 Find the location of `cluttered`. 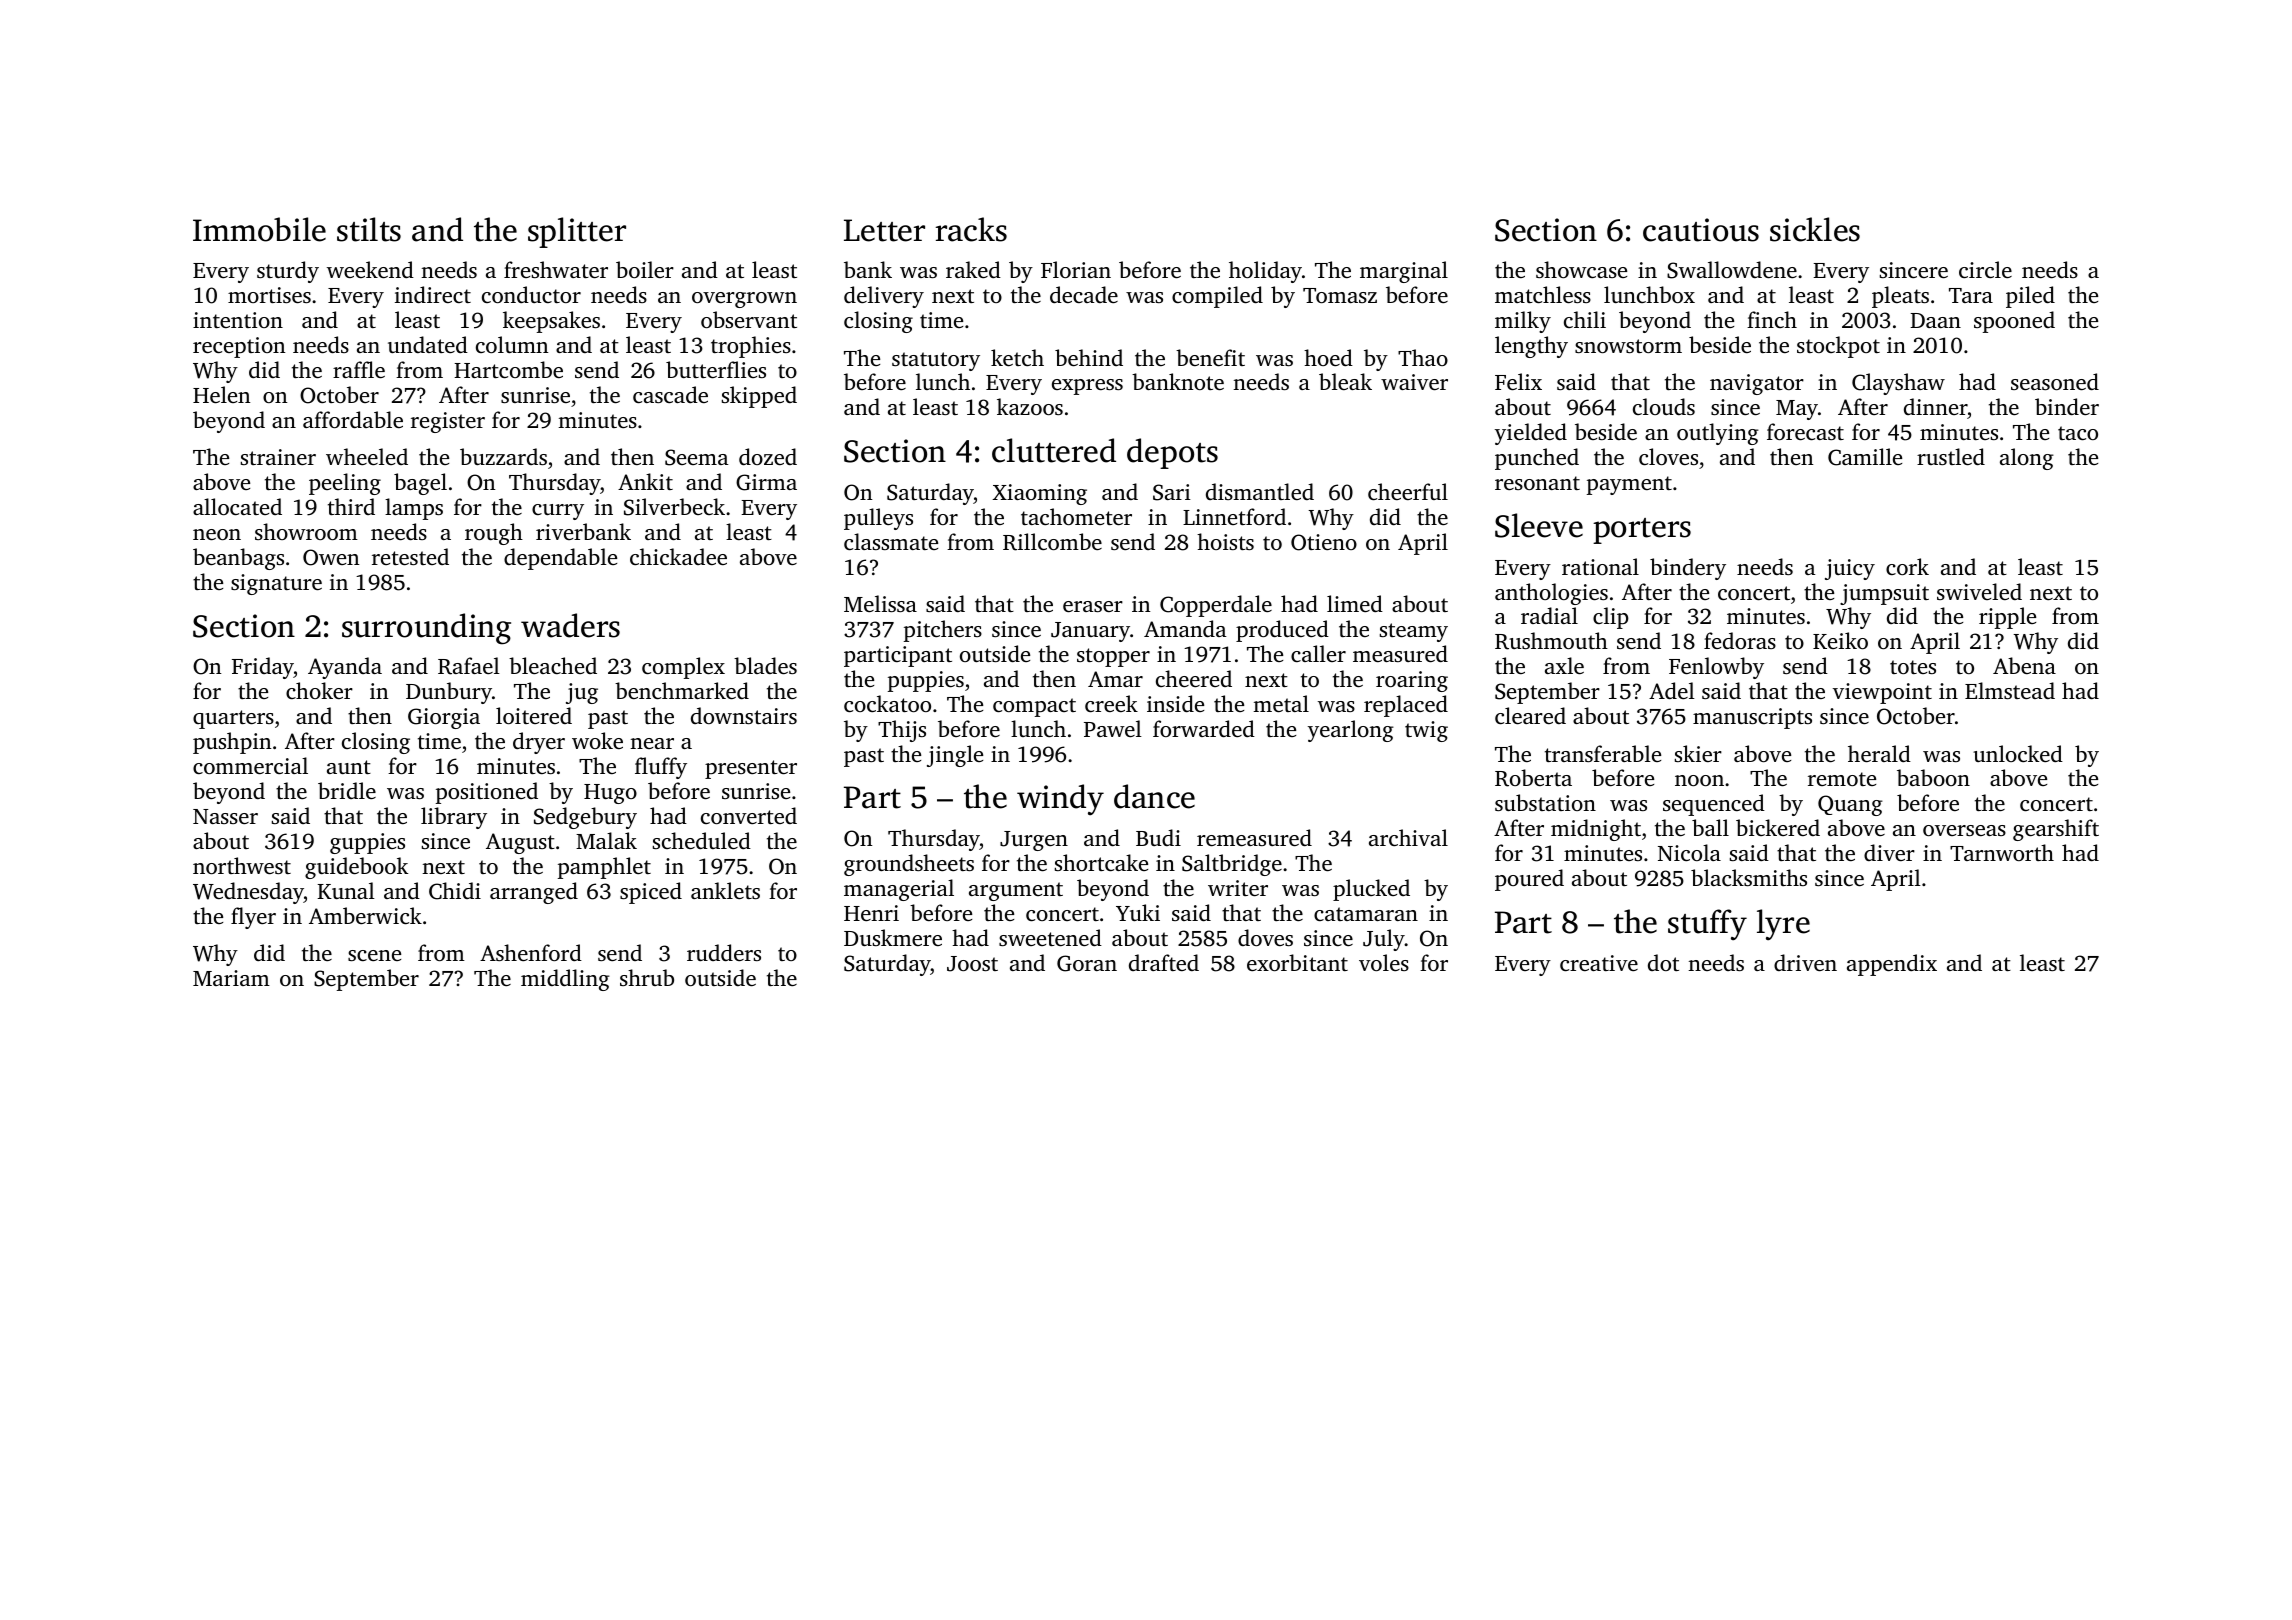

cluttered is located at coordinates (1054, 450).
